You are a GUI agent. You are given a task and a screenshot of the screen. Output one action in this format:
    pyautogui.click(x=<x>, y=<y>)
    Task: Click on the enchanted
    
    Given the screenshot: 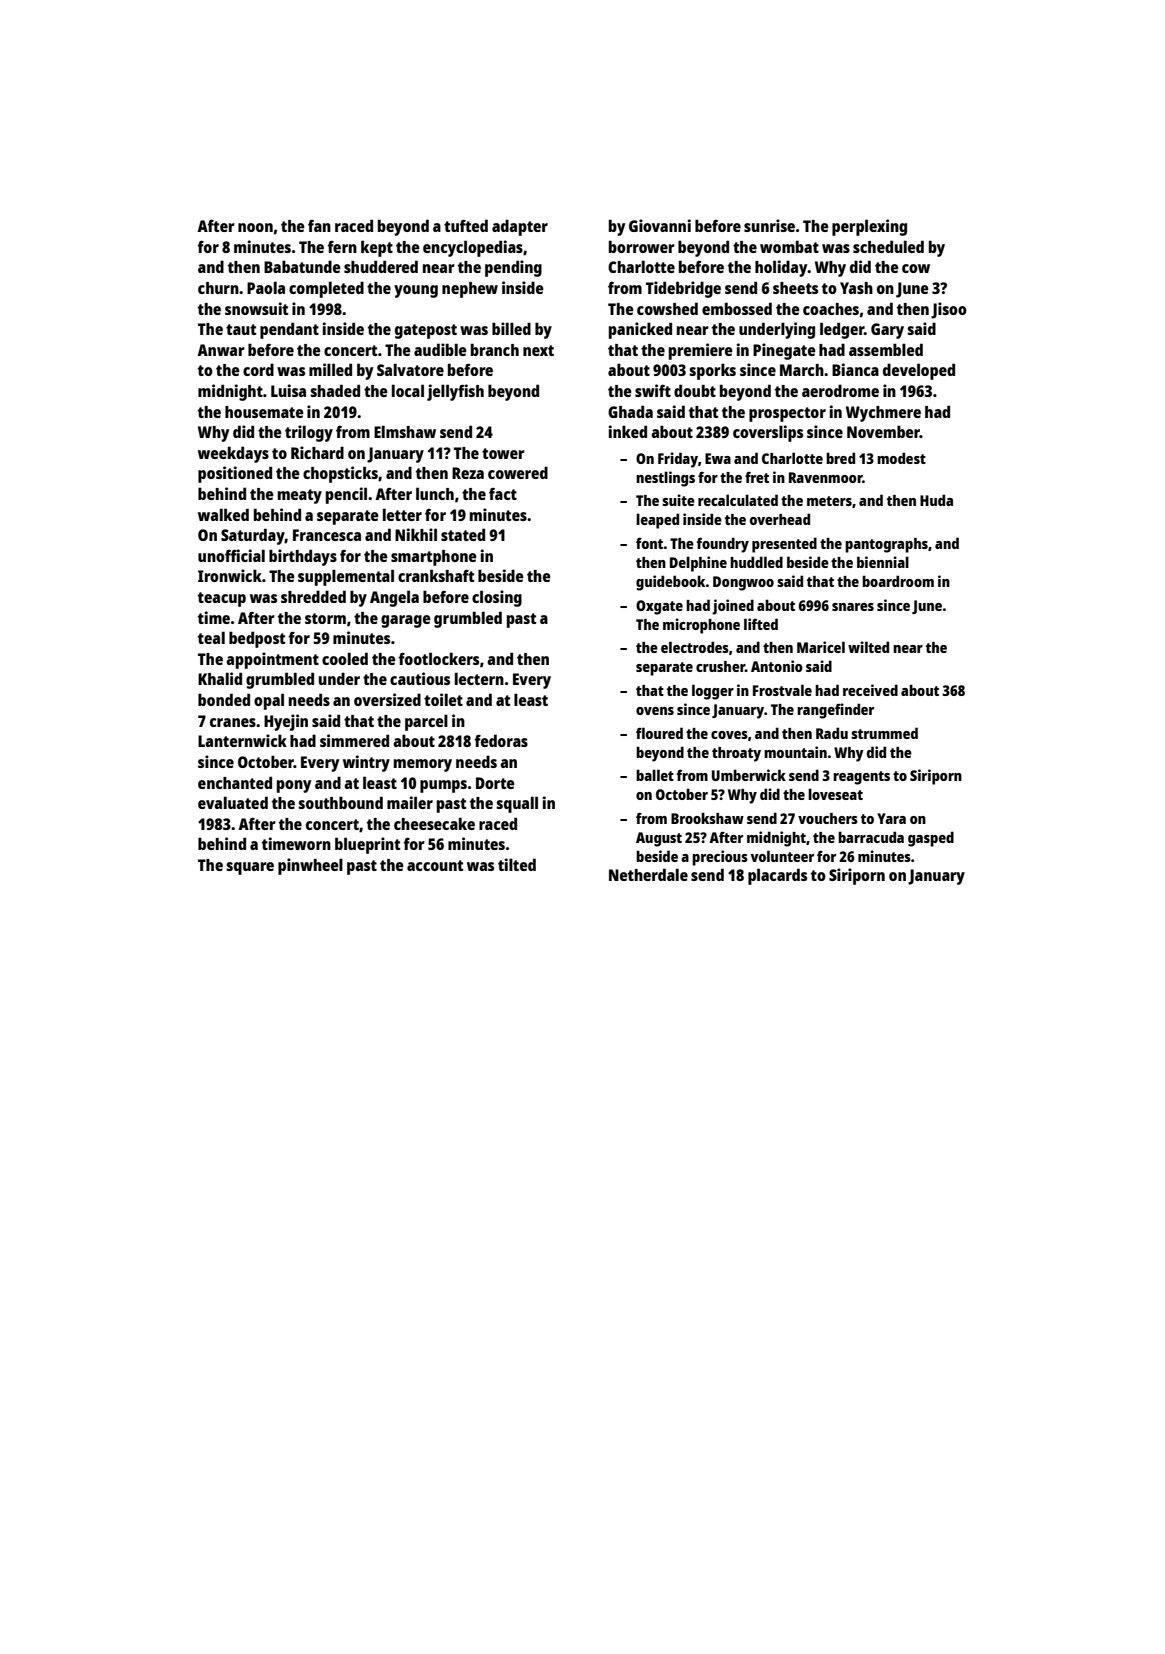 What is the action you would take?
    pyautogui.click(x=235, y=782)
